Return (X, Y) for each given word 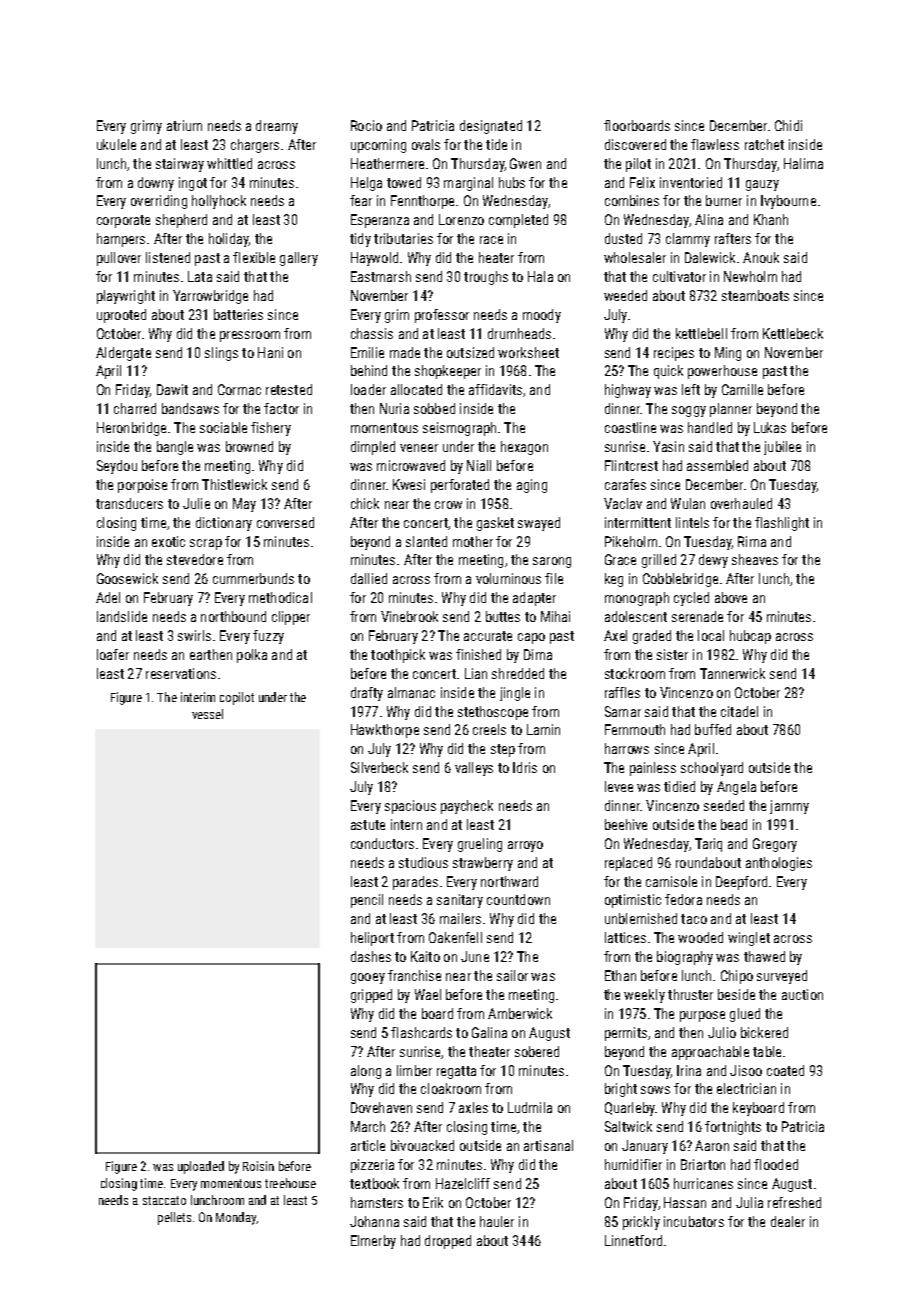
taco (694, 919)
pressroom (250, 336)
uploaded (201, 1167)
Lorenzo (461, 219)
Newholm (750, 276)
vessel (207, 714)
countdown (518, 899)
